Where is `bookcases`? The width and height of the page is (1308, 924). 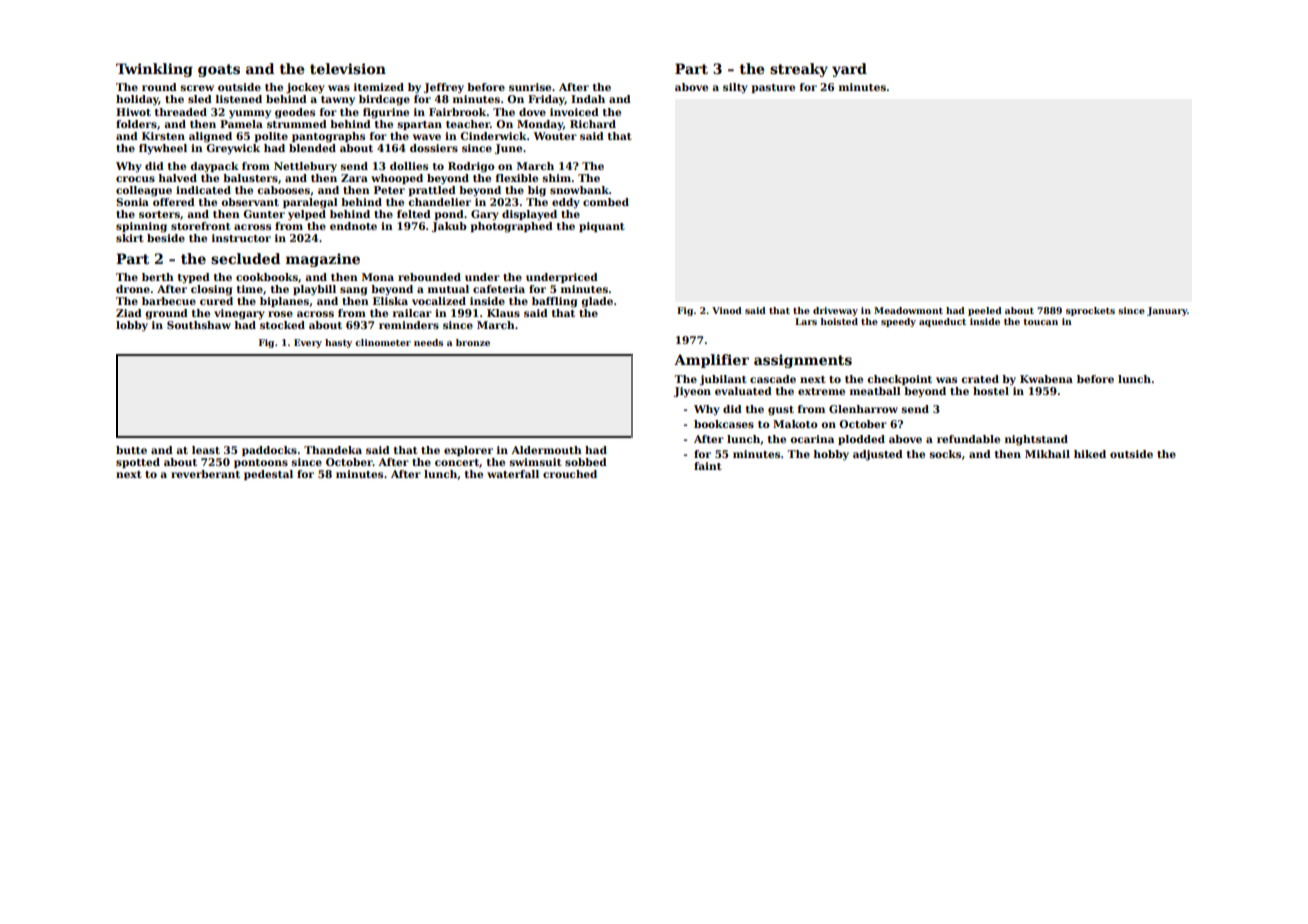 bookcases is located at coordinates (724, 424).
